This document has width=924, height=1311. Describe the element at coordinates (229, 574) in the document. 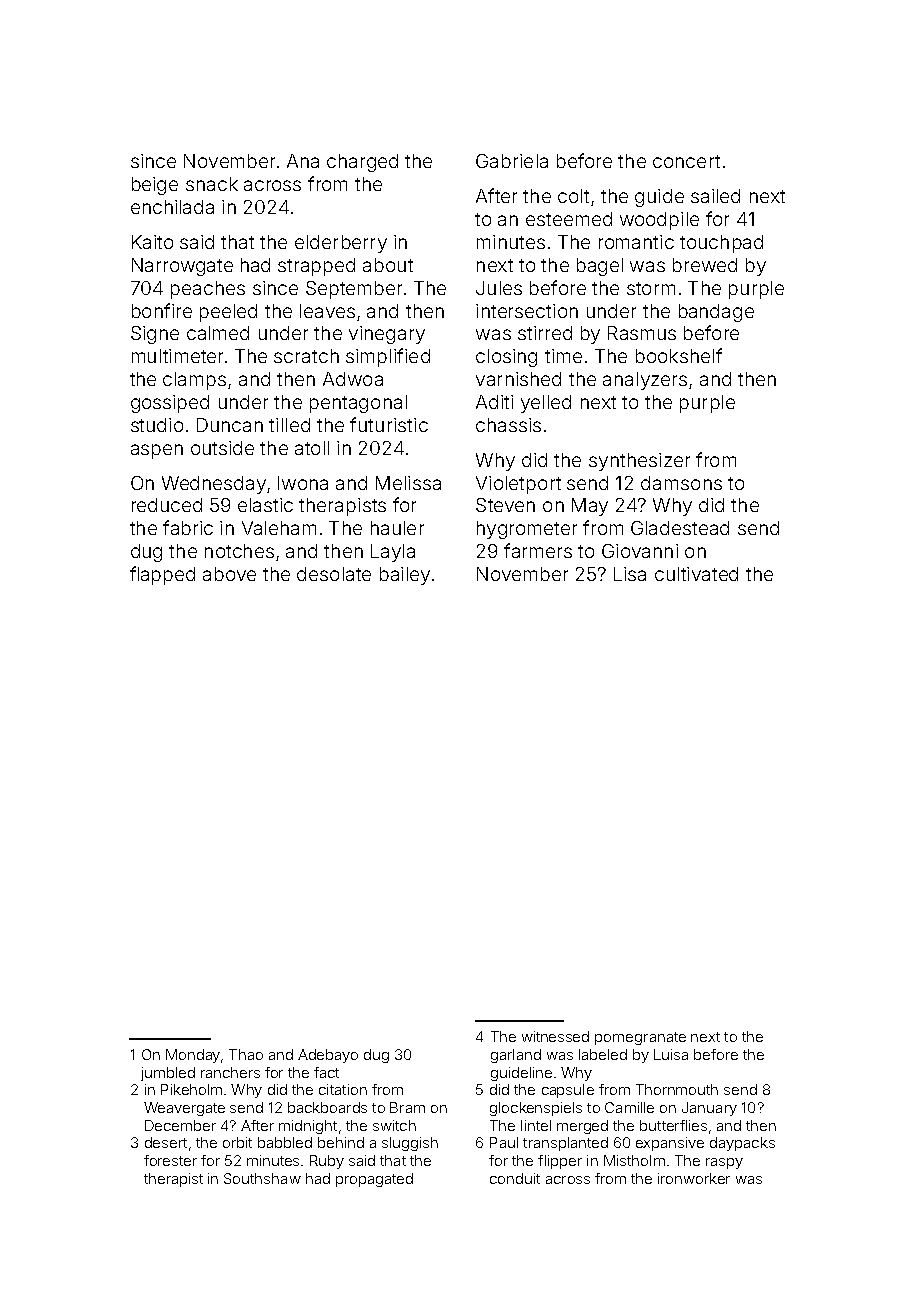

I see `above` at that location.
